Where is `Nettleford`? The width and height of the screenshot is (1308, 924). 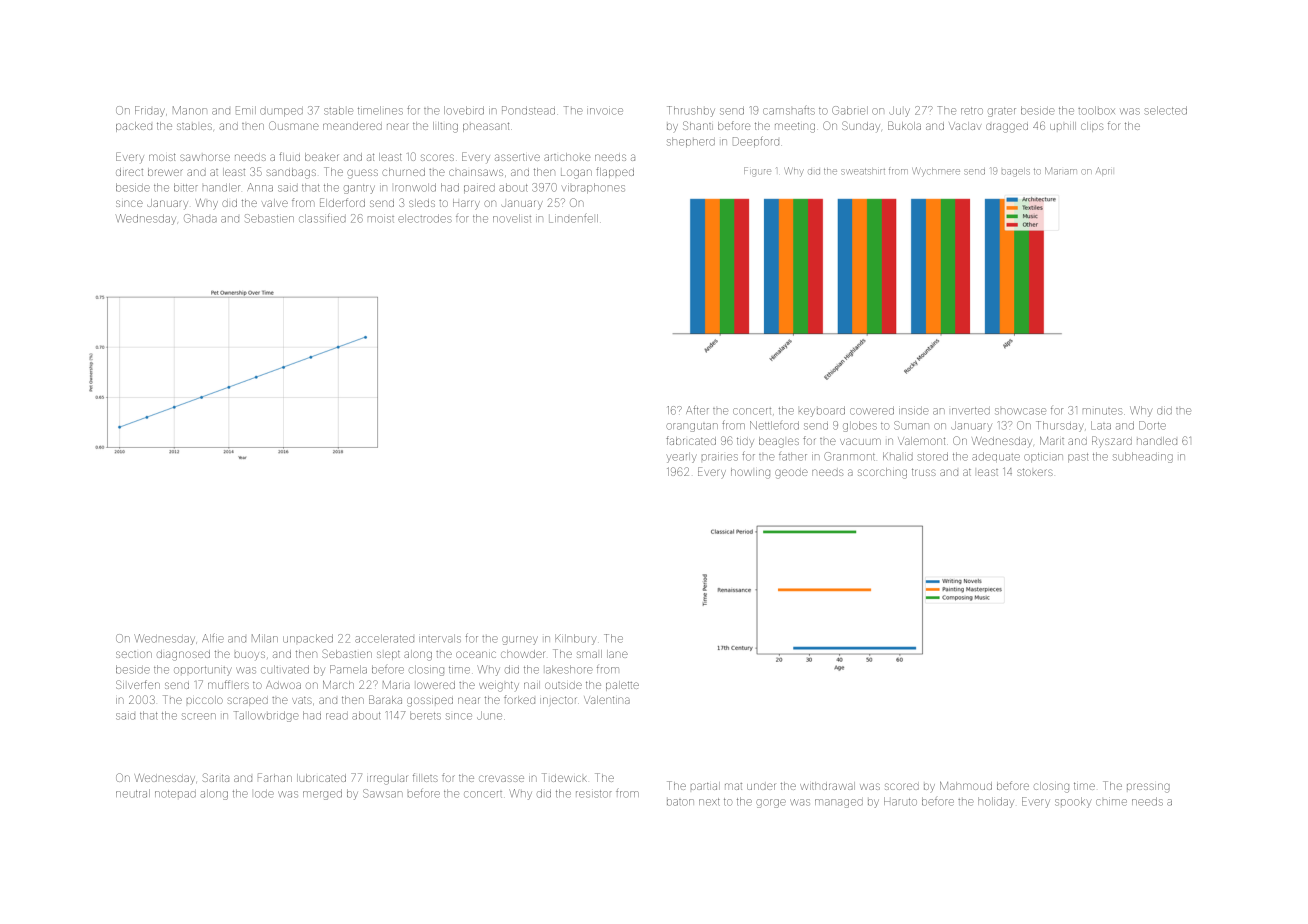 Nettleford is located at coordinates (774, 425).
